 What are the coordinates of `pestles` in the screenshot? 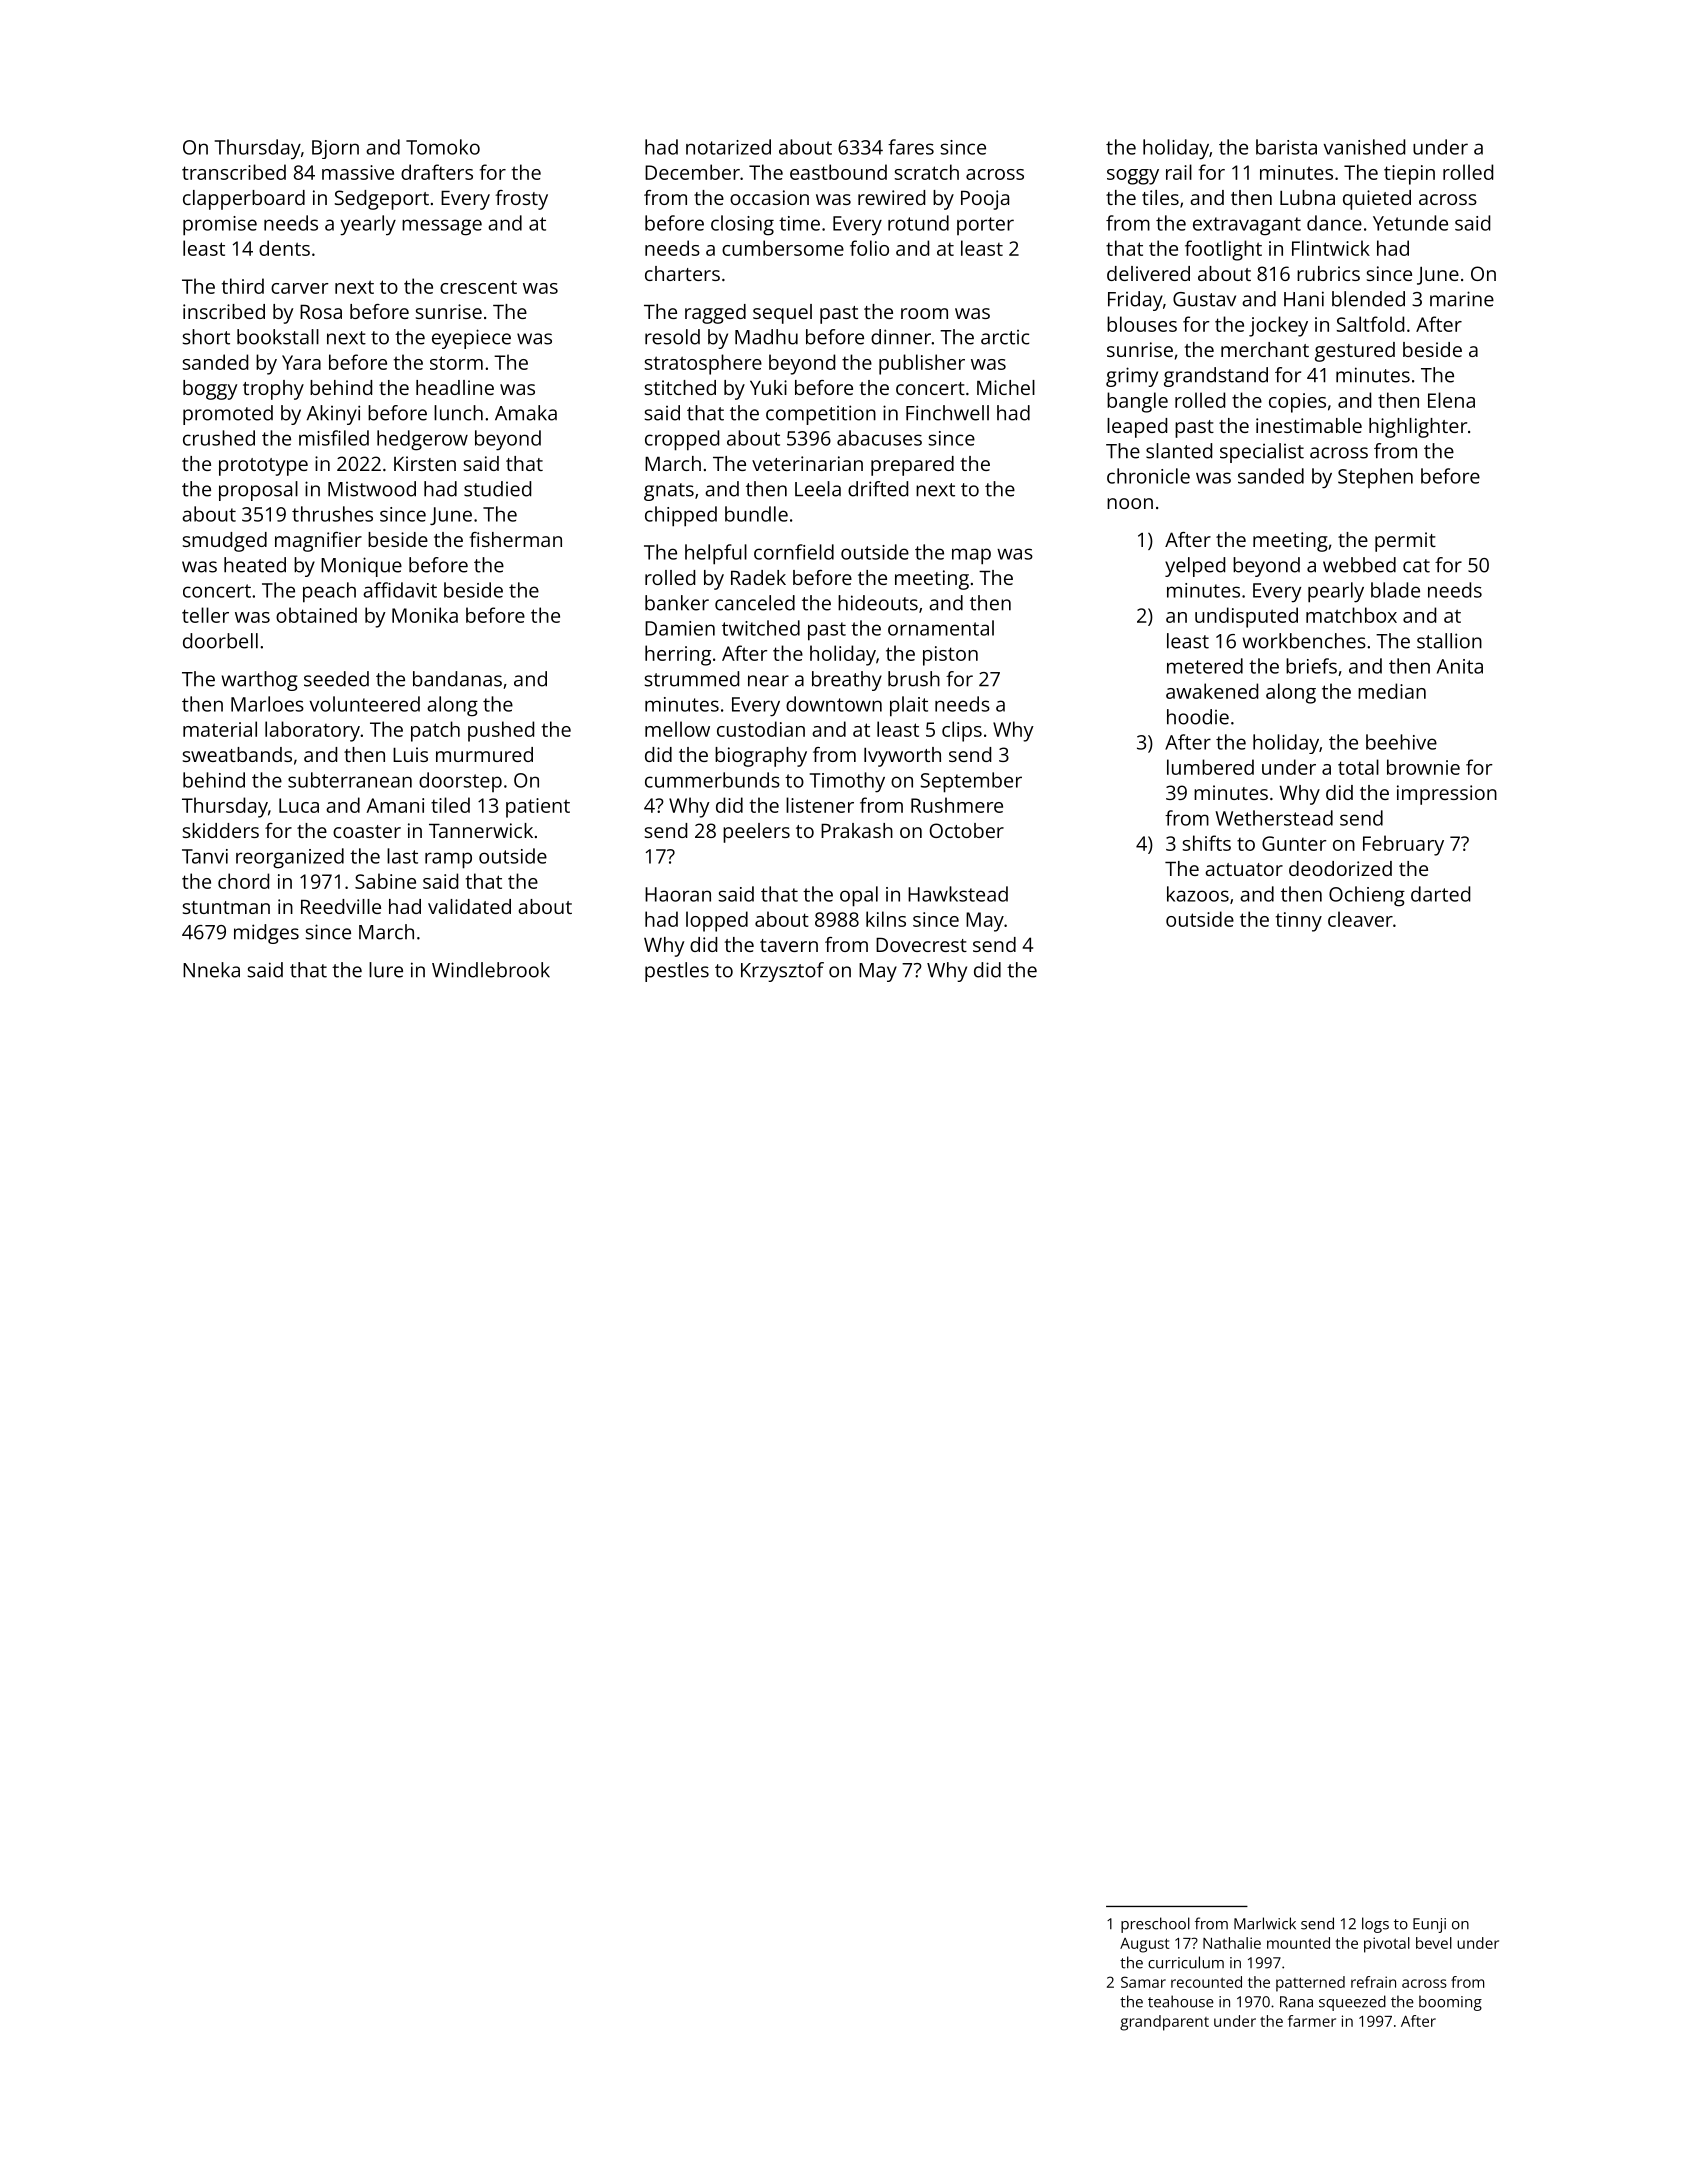 It's located at (677, 972).
